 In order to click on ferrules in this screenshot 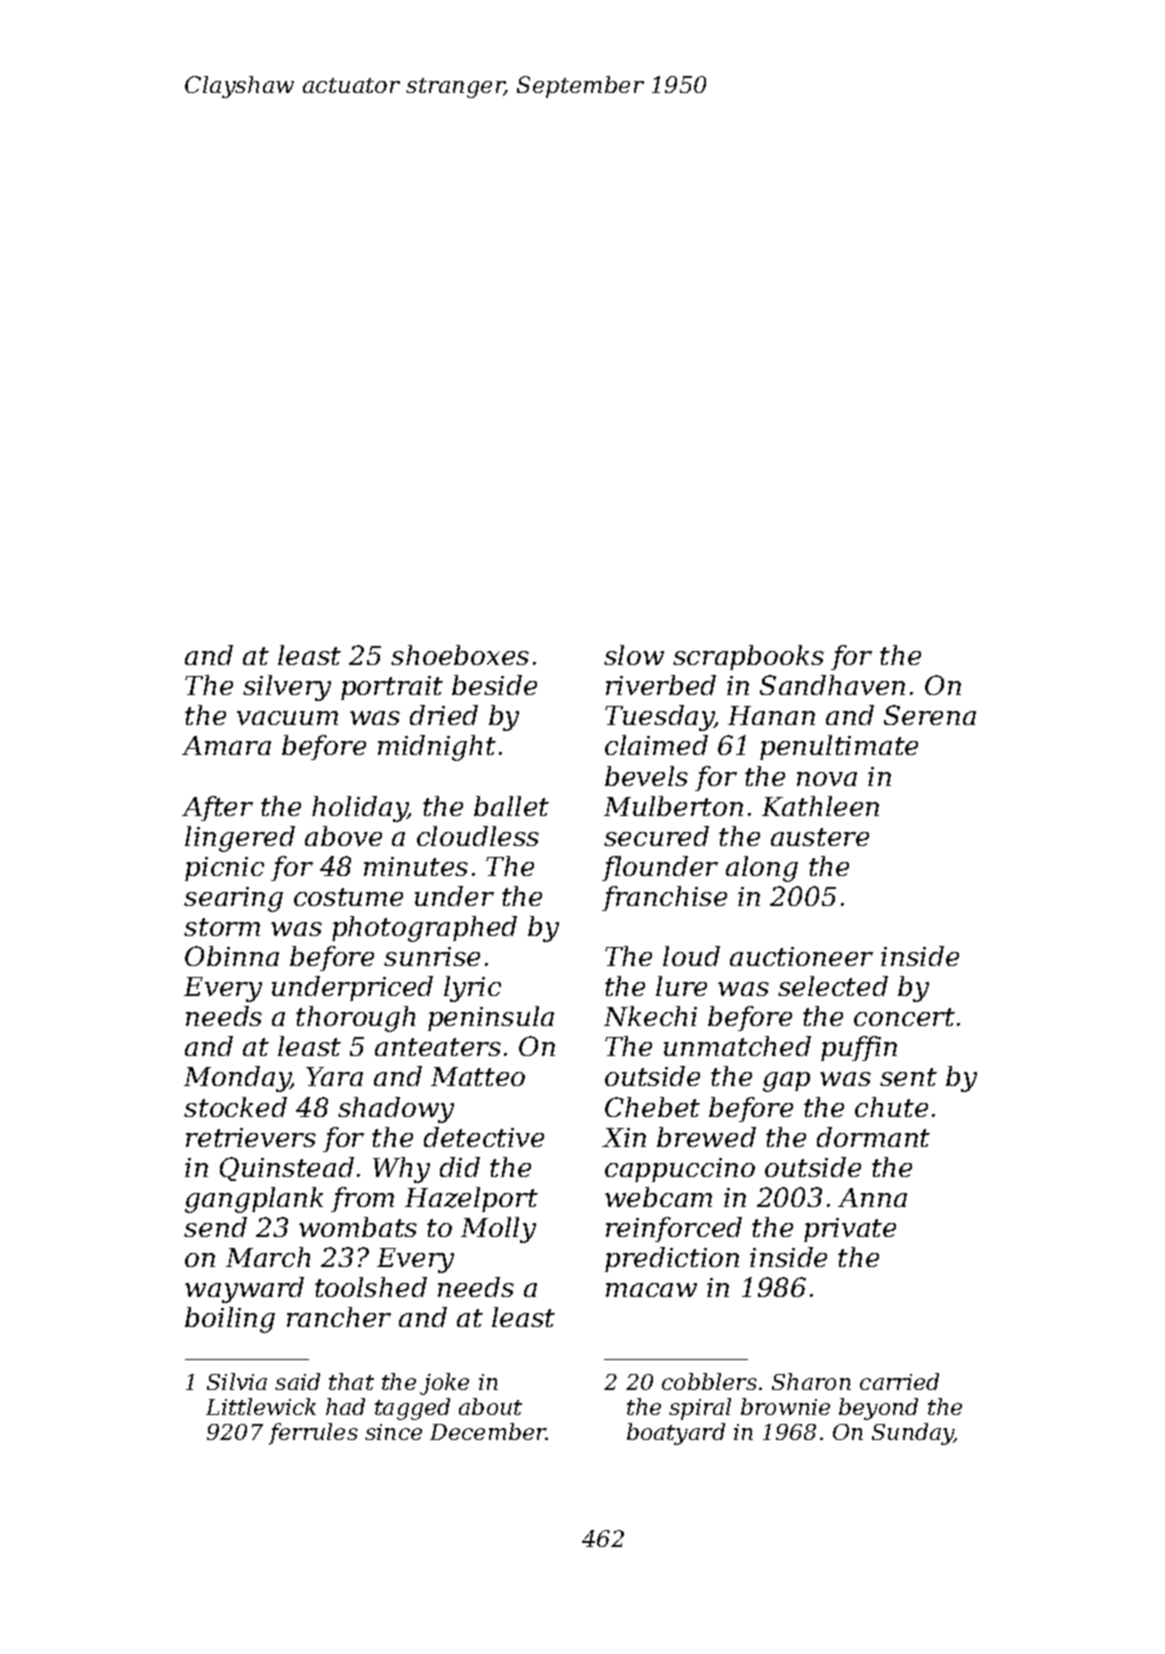, I will do `click(313, 1434)`.
